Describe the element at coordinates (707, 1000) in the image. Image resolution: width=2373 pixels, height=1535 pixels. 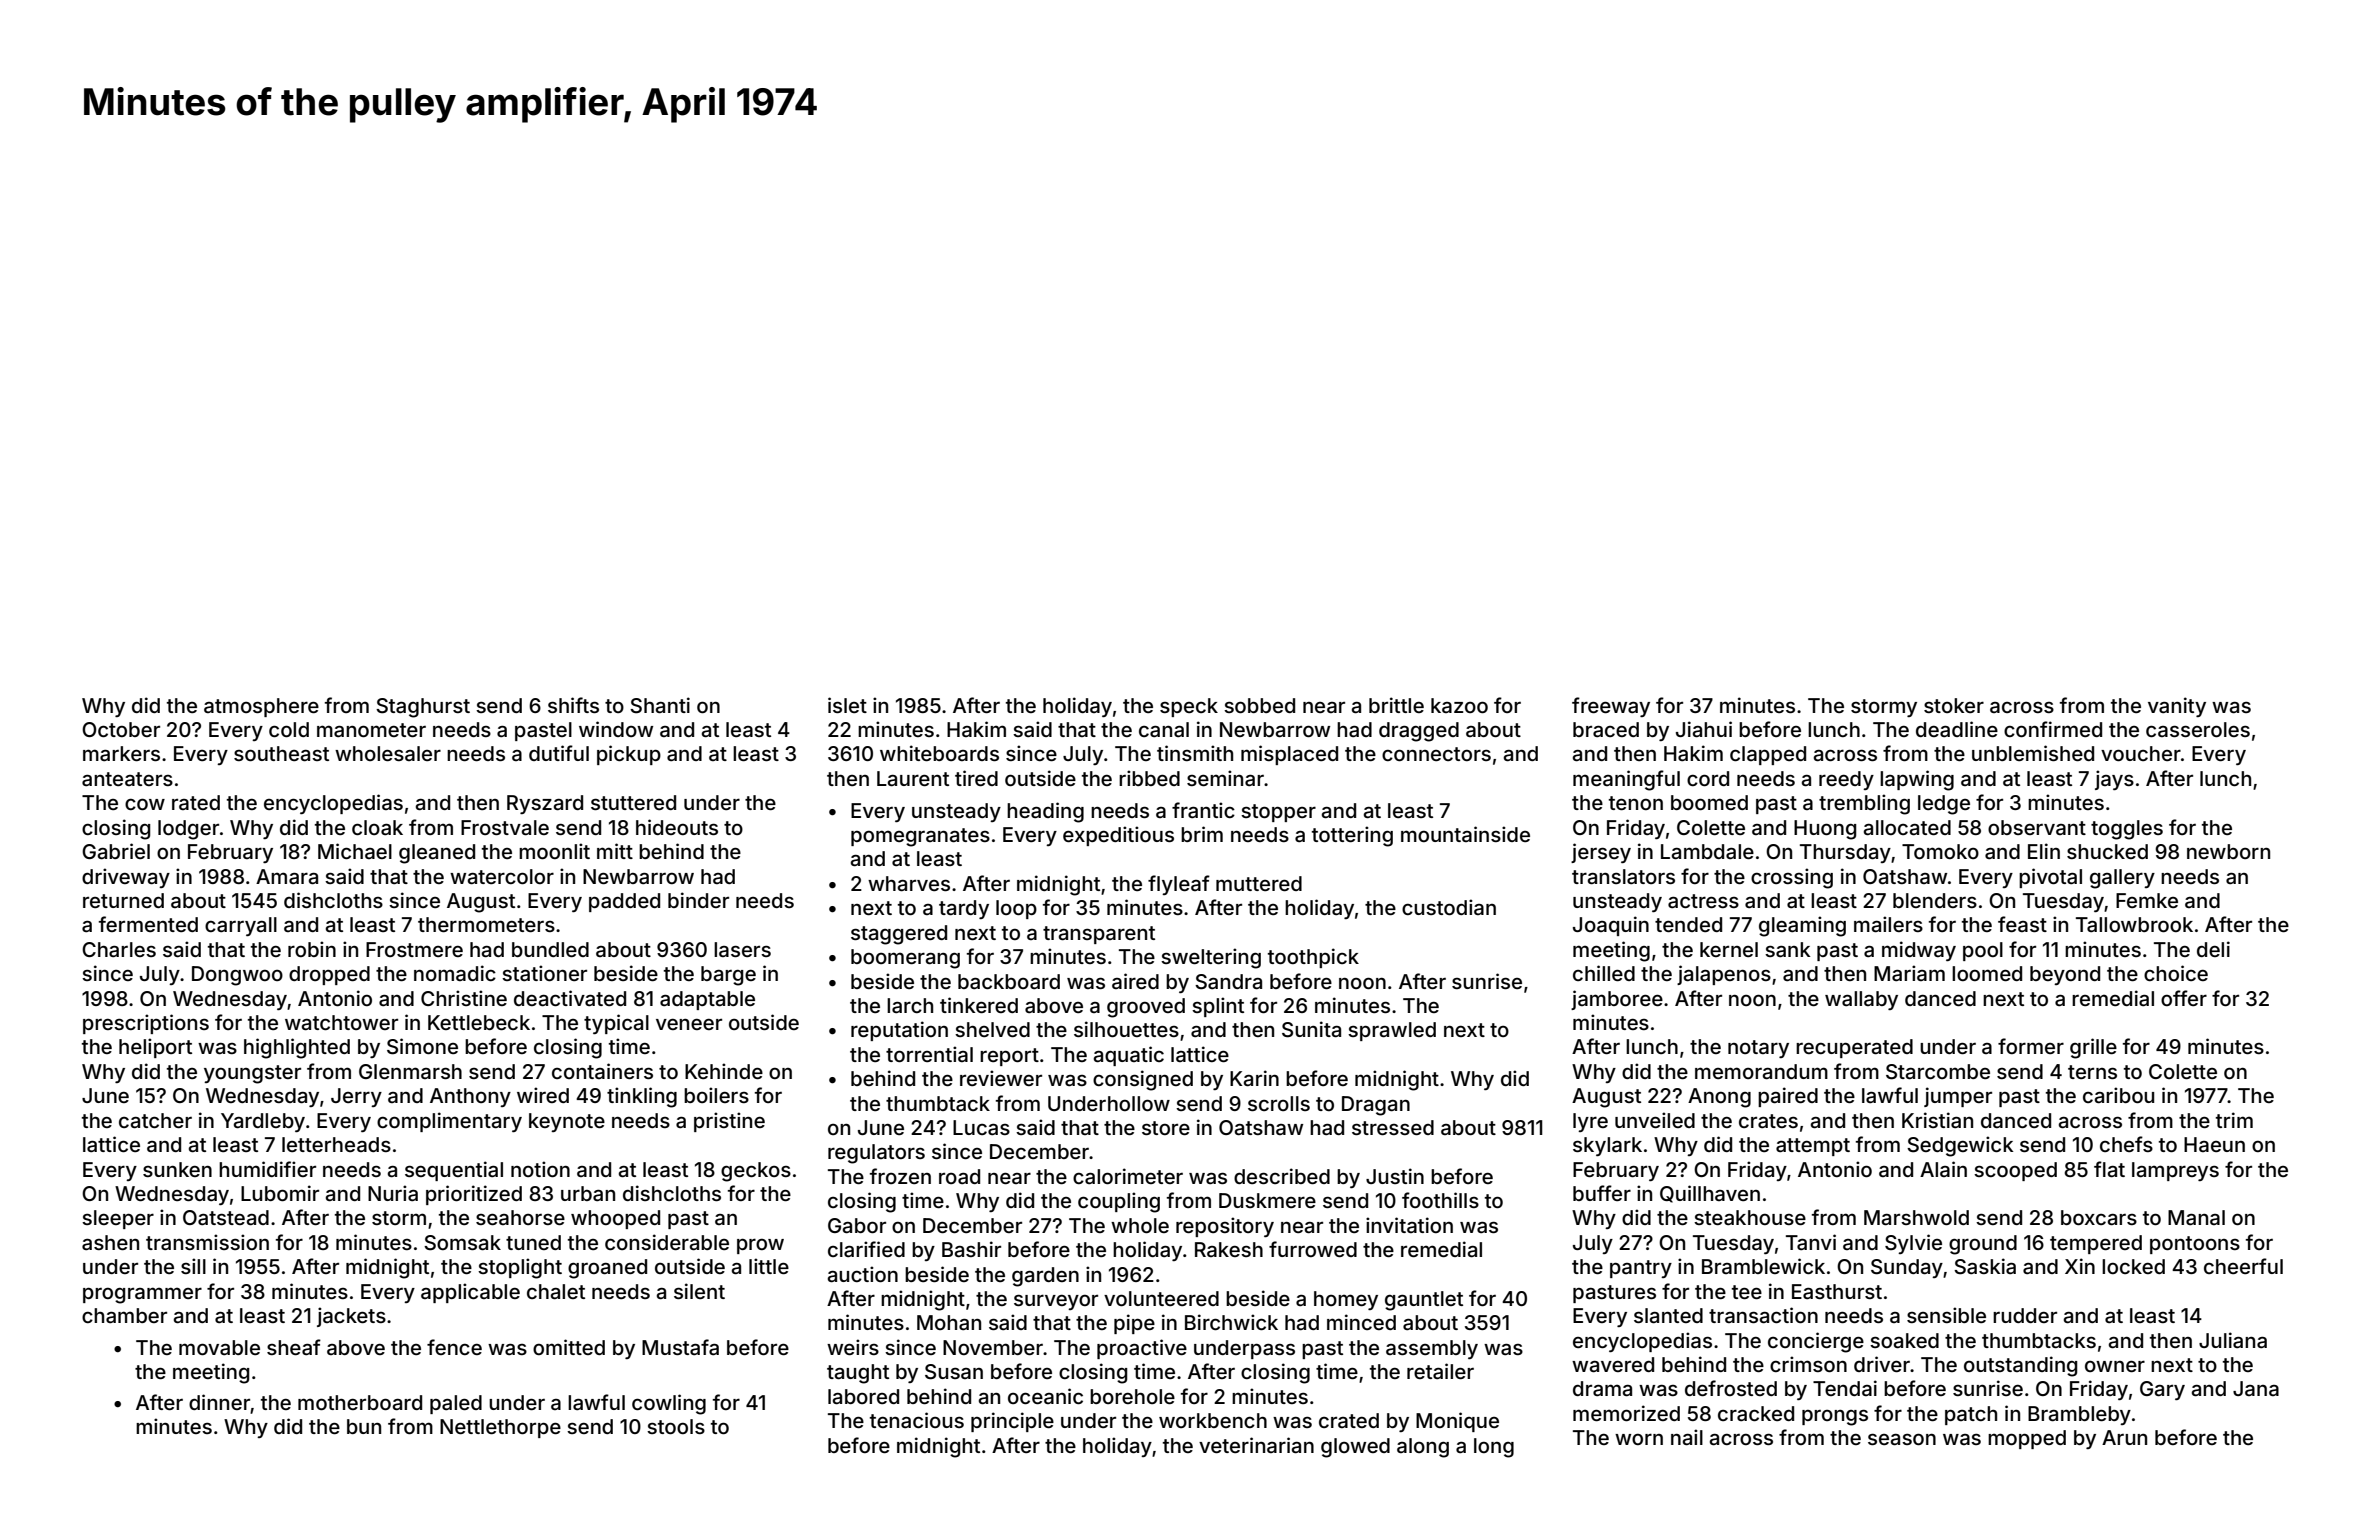
I see `adaptable` at that location.
